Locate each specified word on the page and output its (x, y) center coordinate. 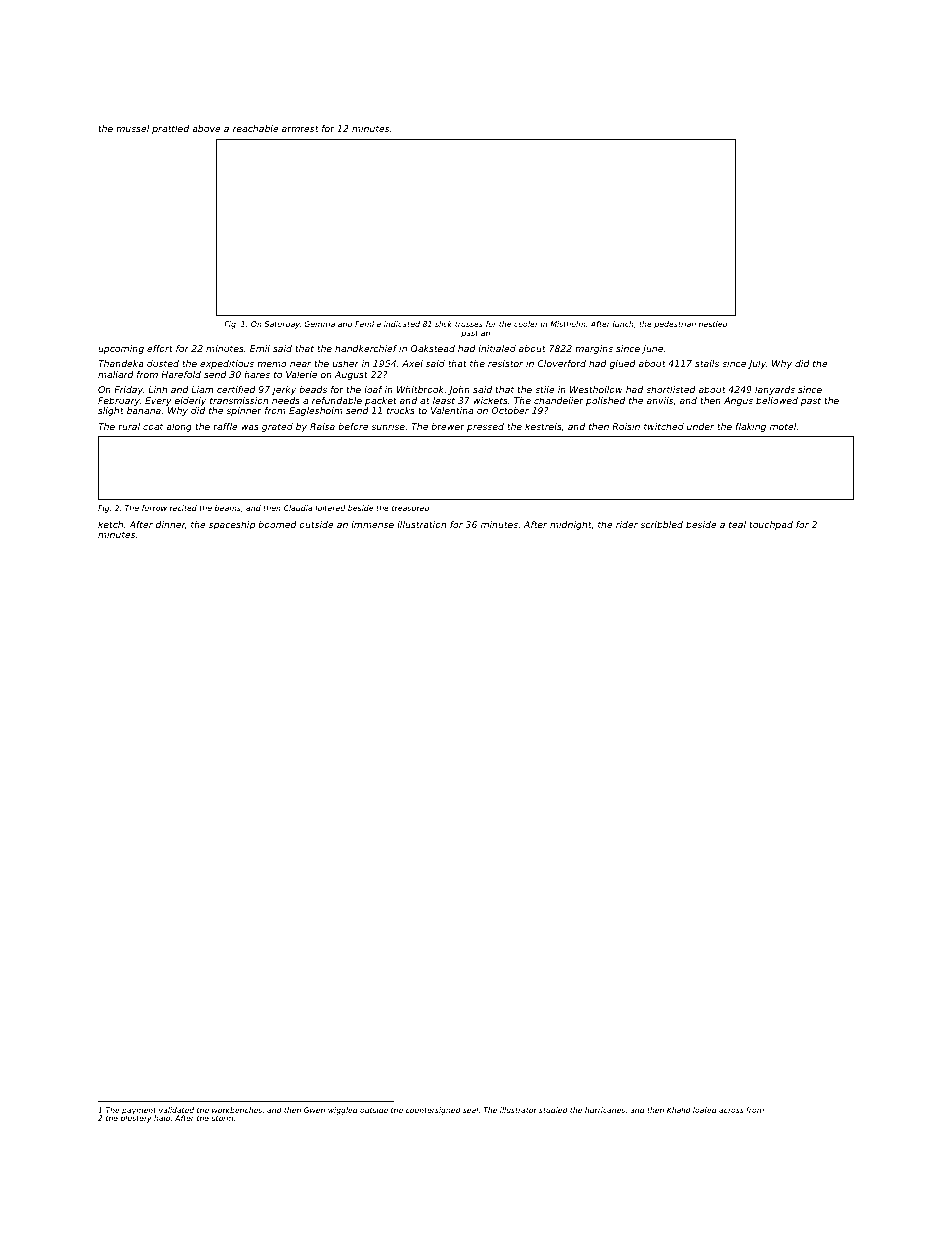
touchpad (771, 525)
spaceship (232, 525)
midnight (571, 525)
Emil (260, 348)
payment (139, 1112)
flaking (750, 427)
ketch (110, 524)
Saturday (282, 325)
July (757, 364)
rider (627, 524)
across (731, 1110)
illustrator (518, 1110)
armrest (300, 128)
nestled (713, 324)
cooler (526, 324)
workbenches (237, 1110)
